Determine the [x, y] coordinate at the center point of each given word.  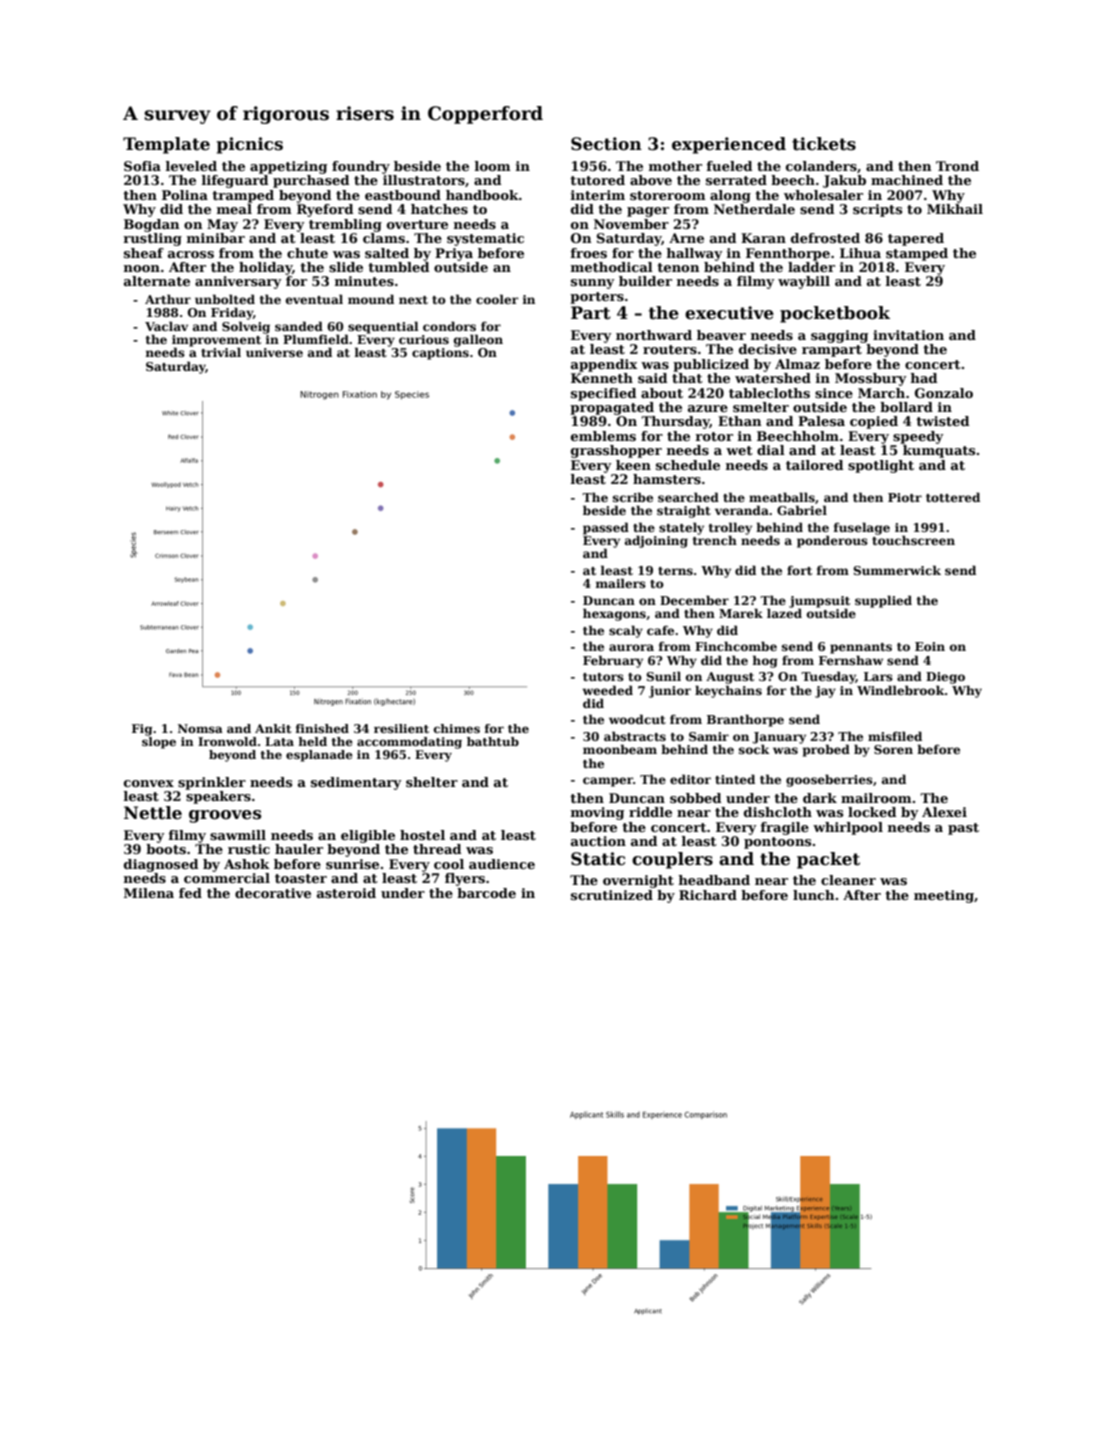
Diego [945, 678]
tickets [824, 144]
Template [166, 145]
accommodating [409, 743]
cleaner [848, 880]
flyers [465, 879]
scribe [633, 497]
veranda [742, 510]
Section [606, 144]
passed [606, 528]
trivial [221, 352]
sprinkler [212, 783]
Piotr [905, 497]
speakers [218, 797]
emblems [603, 436]
